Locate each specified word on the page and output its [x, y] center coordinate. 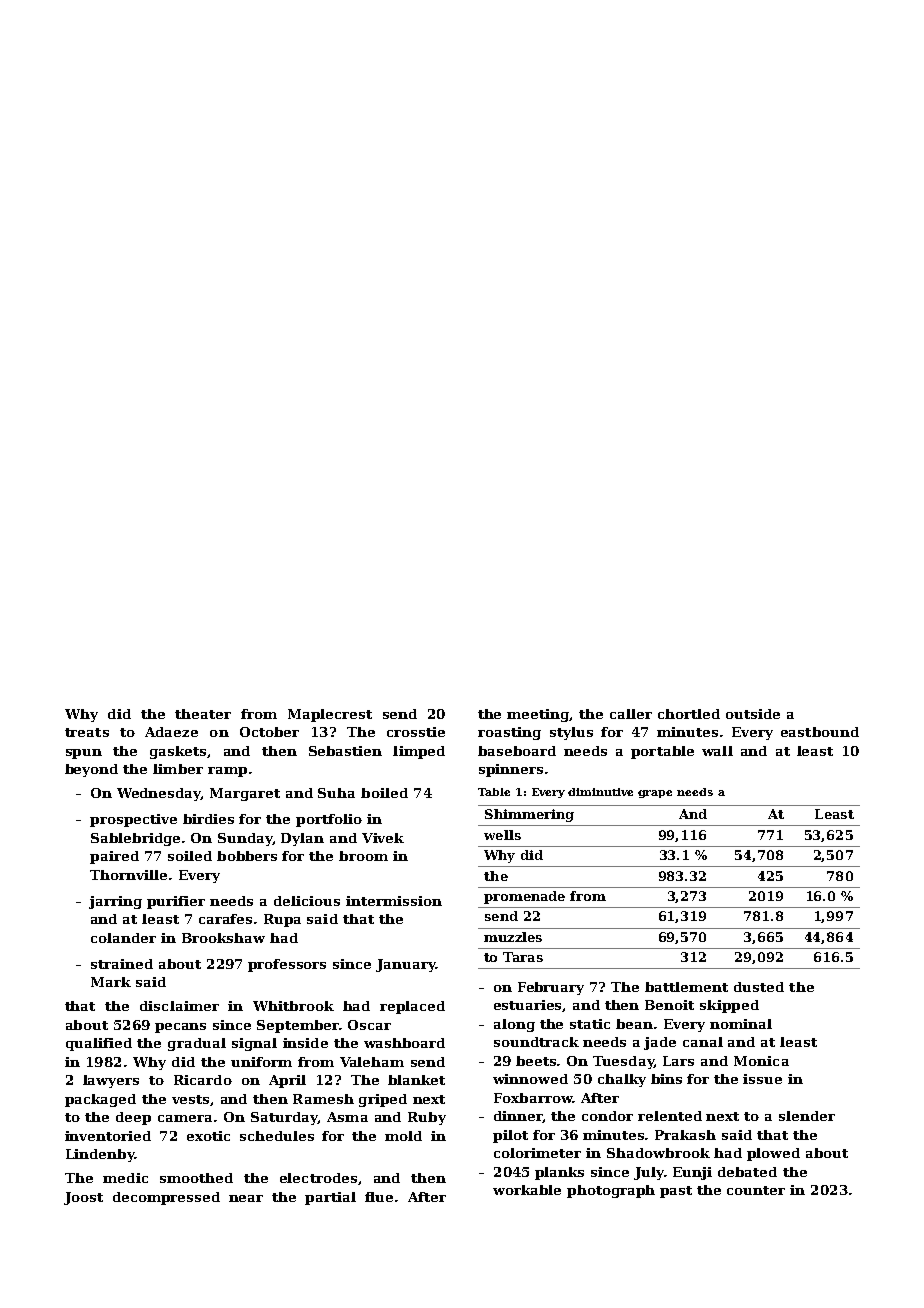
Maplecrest [330, 715]
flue [379, 1197]
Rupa [282, 920]
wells [502, 835]
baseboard [517, 751]
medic [125, 1178]
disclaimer [179, 1006]
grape [655, 794]
